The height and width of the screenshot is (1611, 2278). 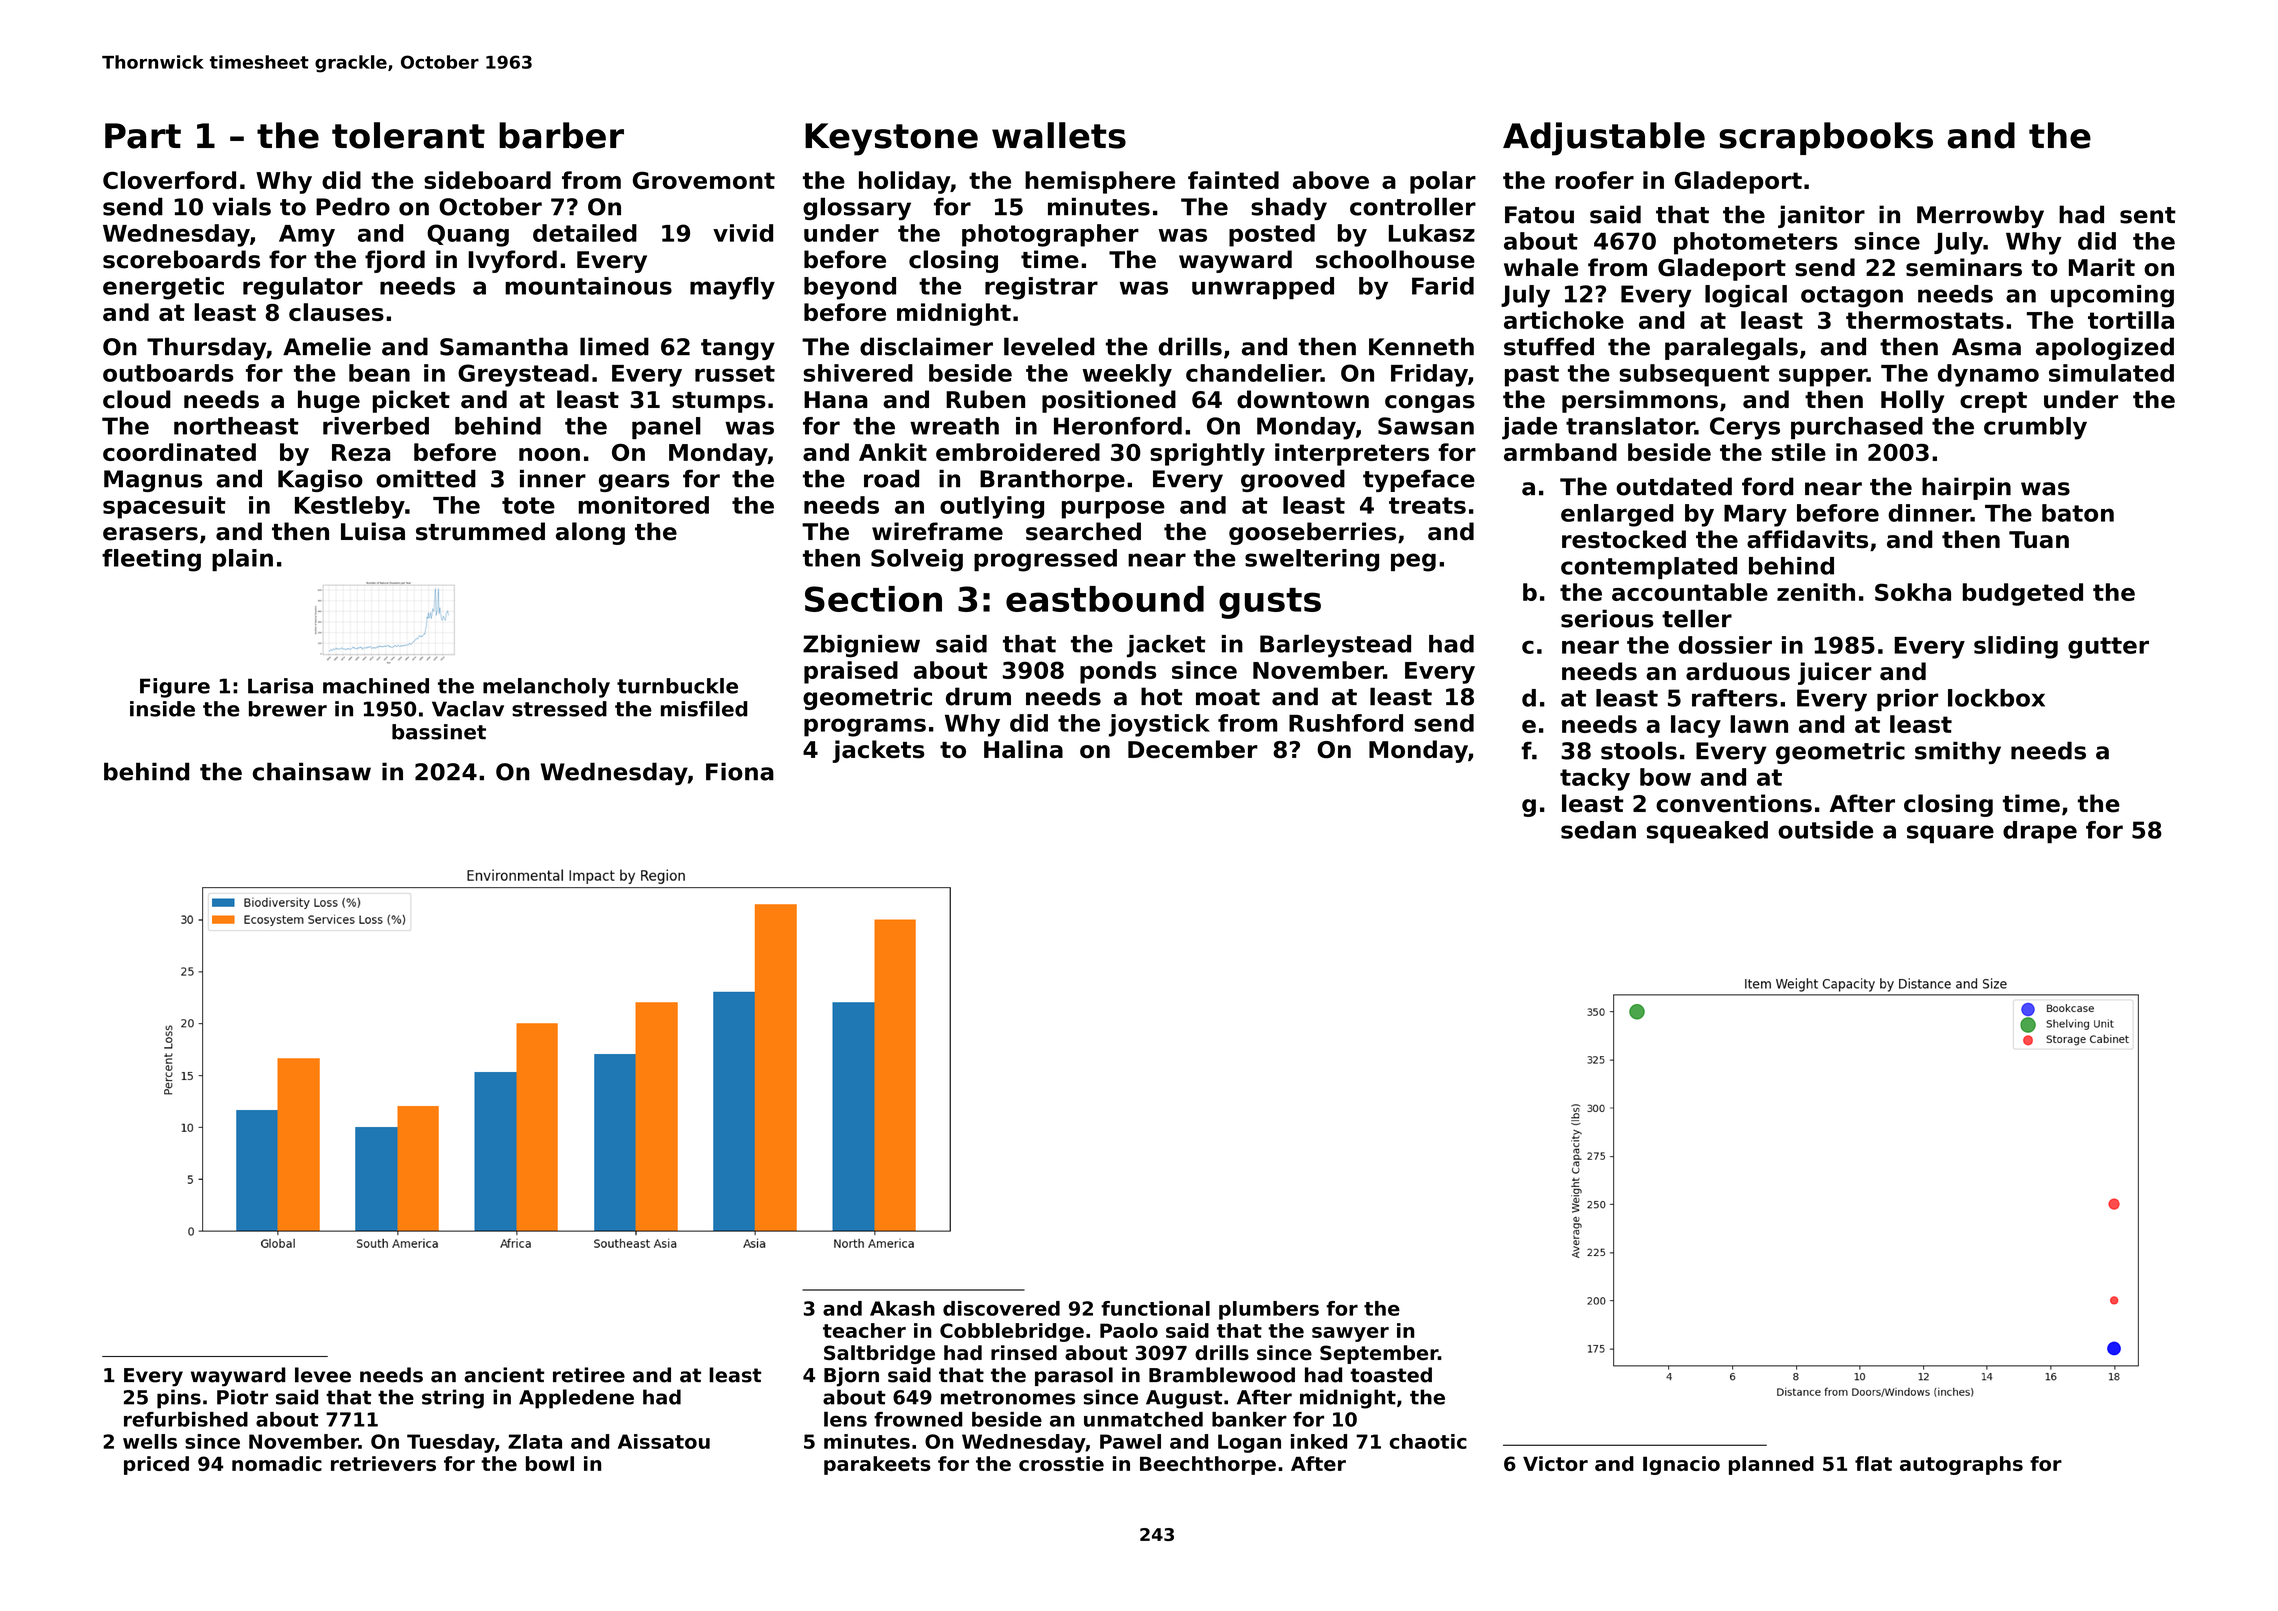 What do you see at coordinates (1061, 1463) in the screenshot?
I see `crosstie` at bounding box center [1061, 1463].
